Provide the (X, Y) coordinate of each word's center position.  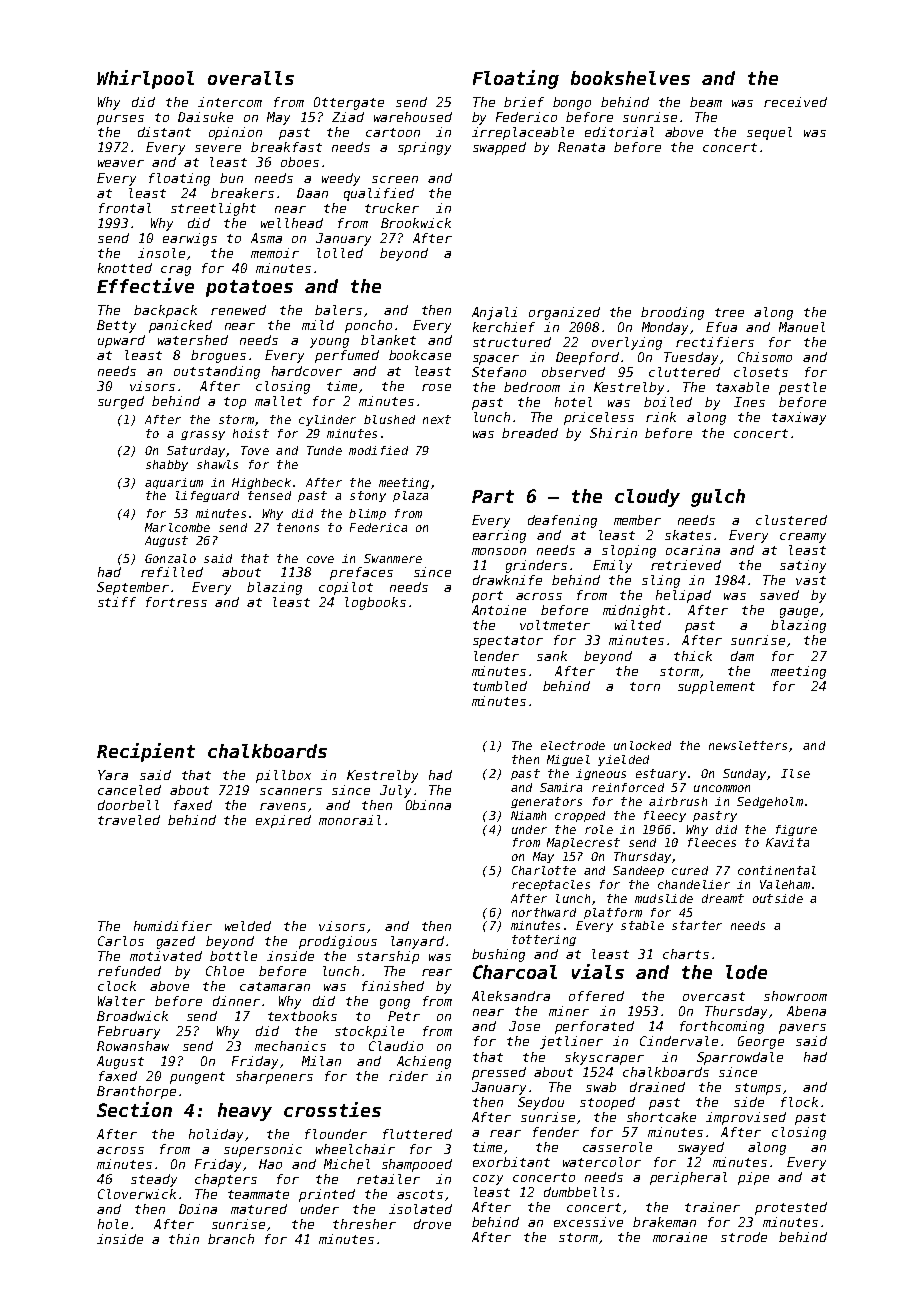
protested (791, 1208)
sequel (769, 133)
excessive (588, 1222)
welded (248, 926)
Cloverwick (137, 1194)
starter (697, 925)
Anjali (494, 313)
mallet (278, 401)
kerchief (504, 327)
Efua (721, 327)
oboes (300, 162)
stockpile (369, 1032)
